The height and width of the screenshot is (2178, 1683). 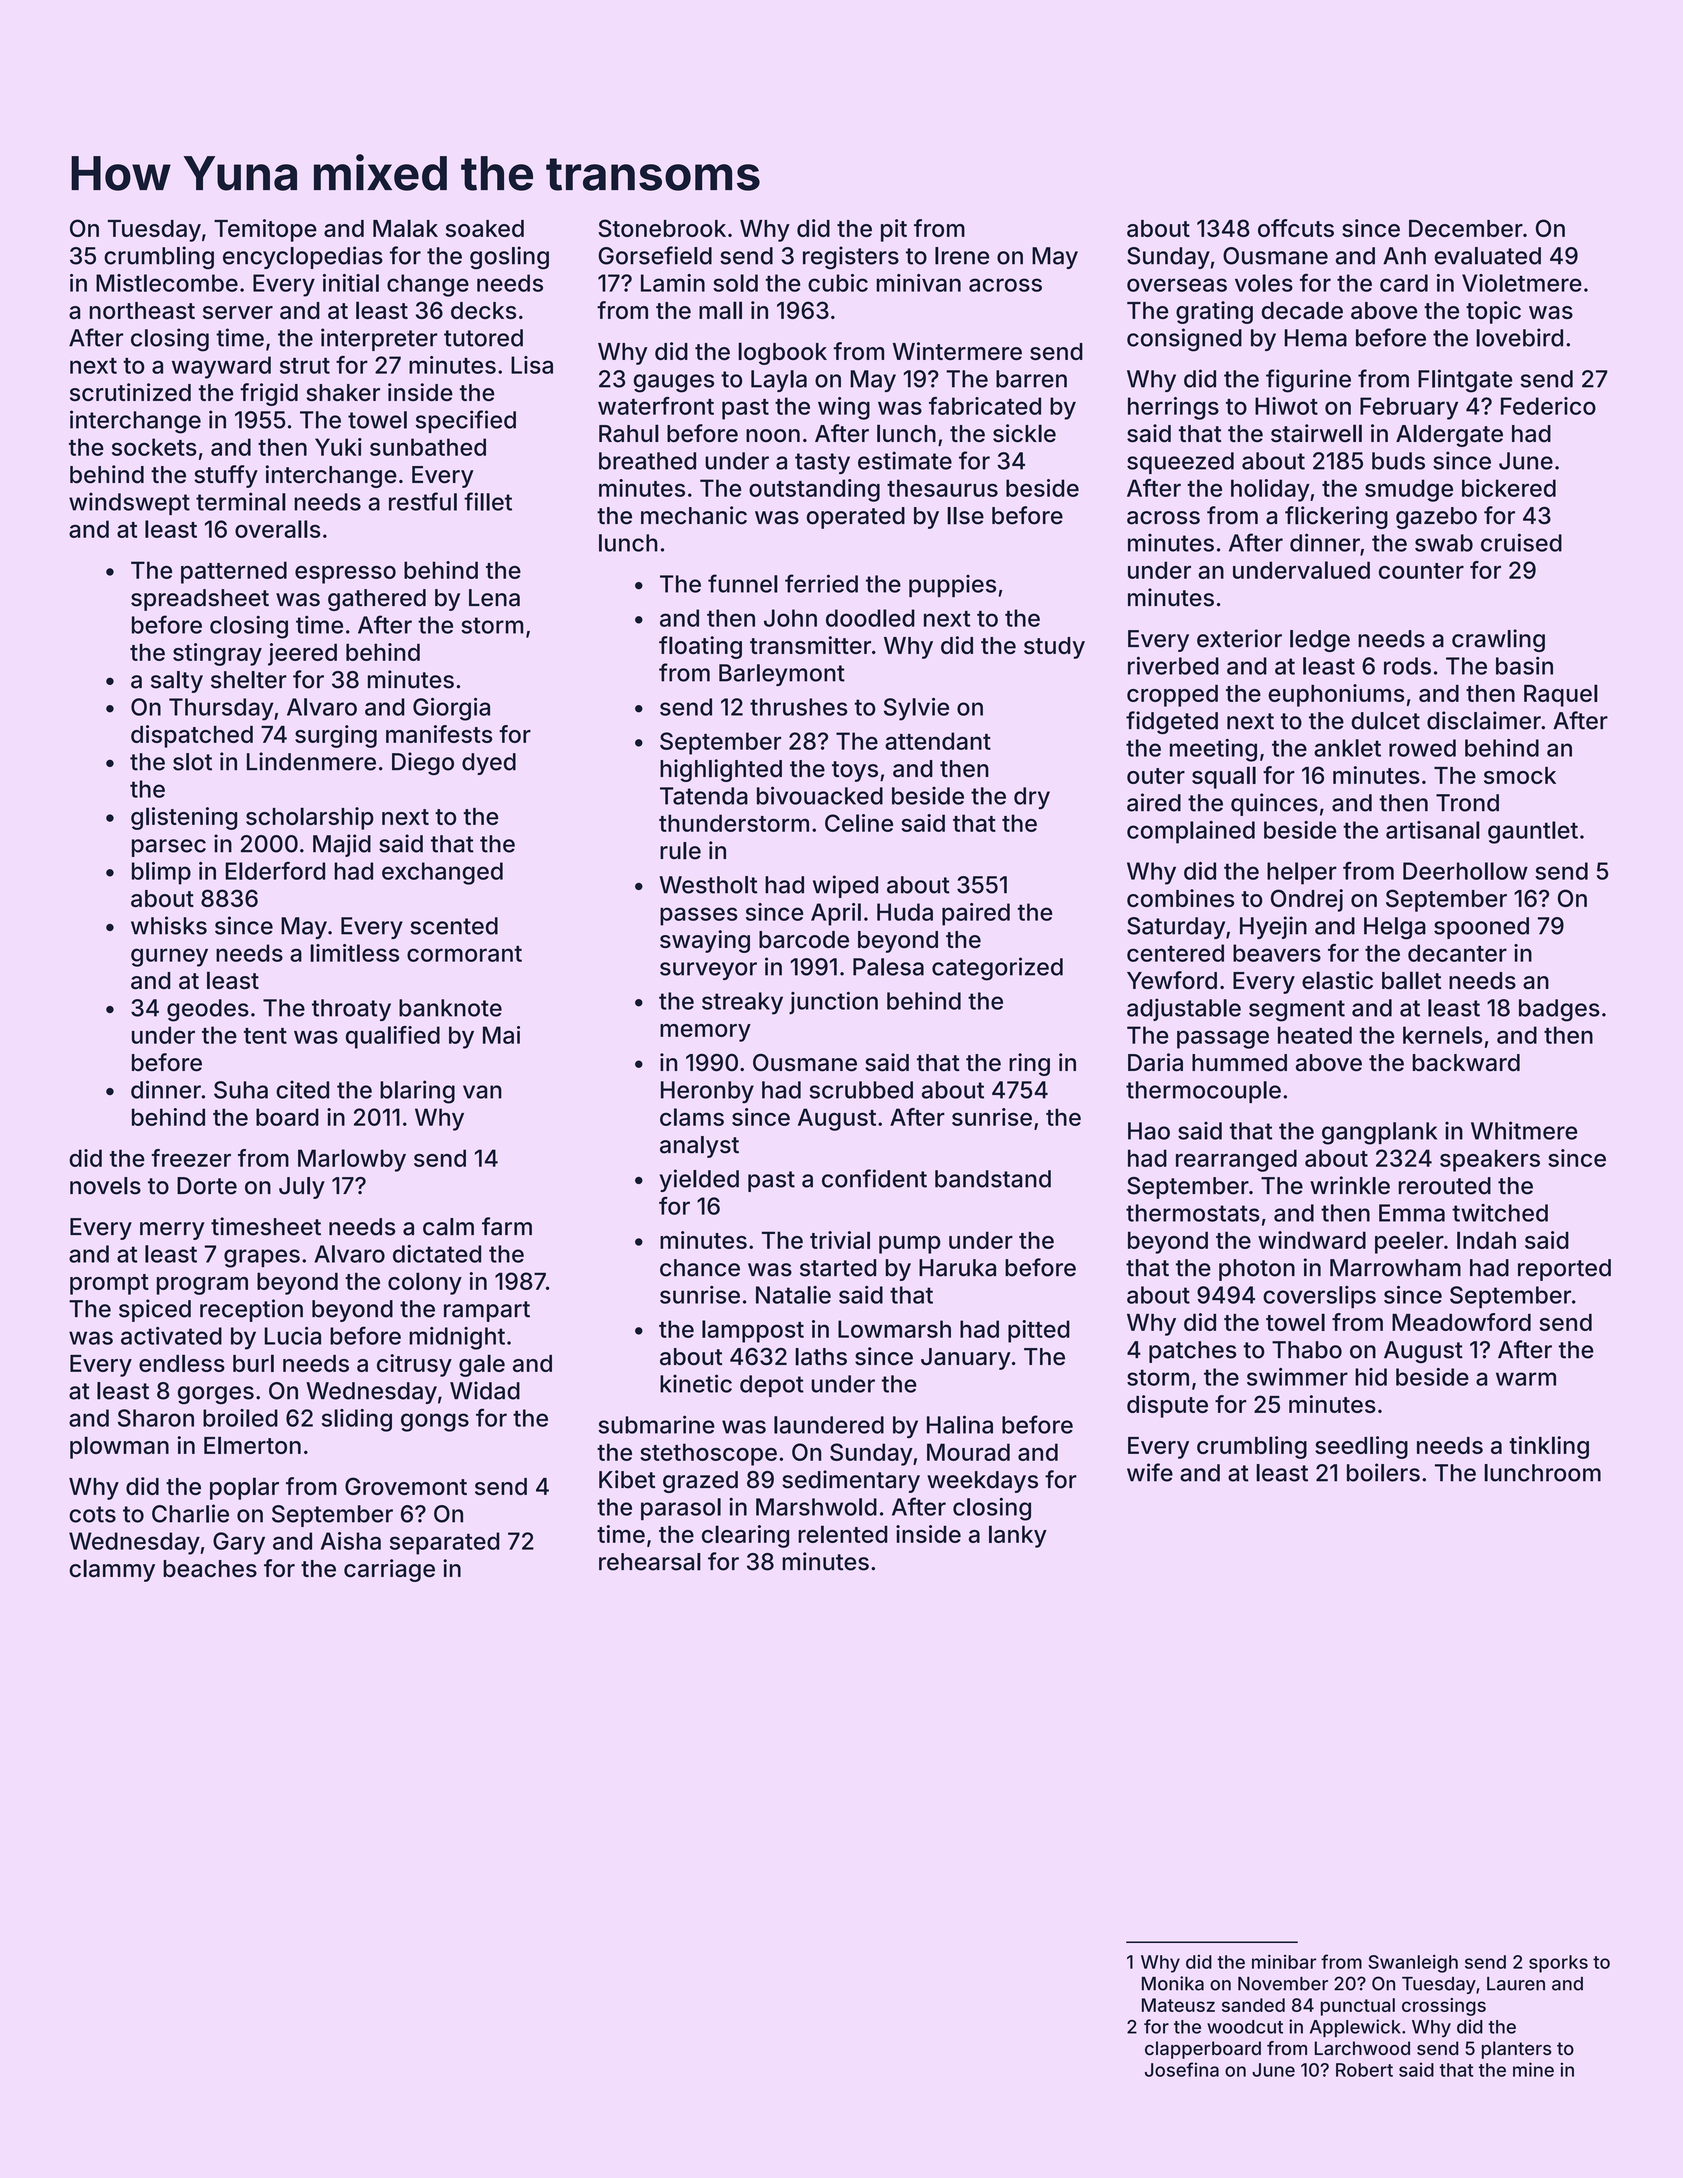 I want to click on midnight, so click(x=457, y=1338).
